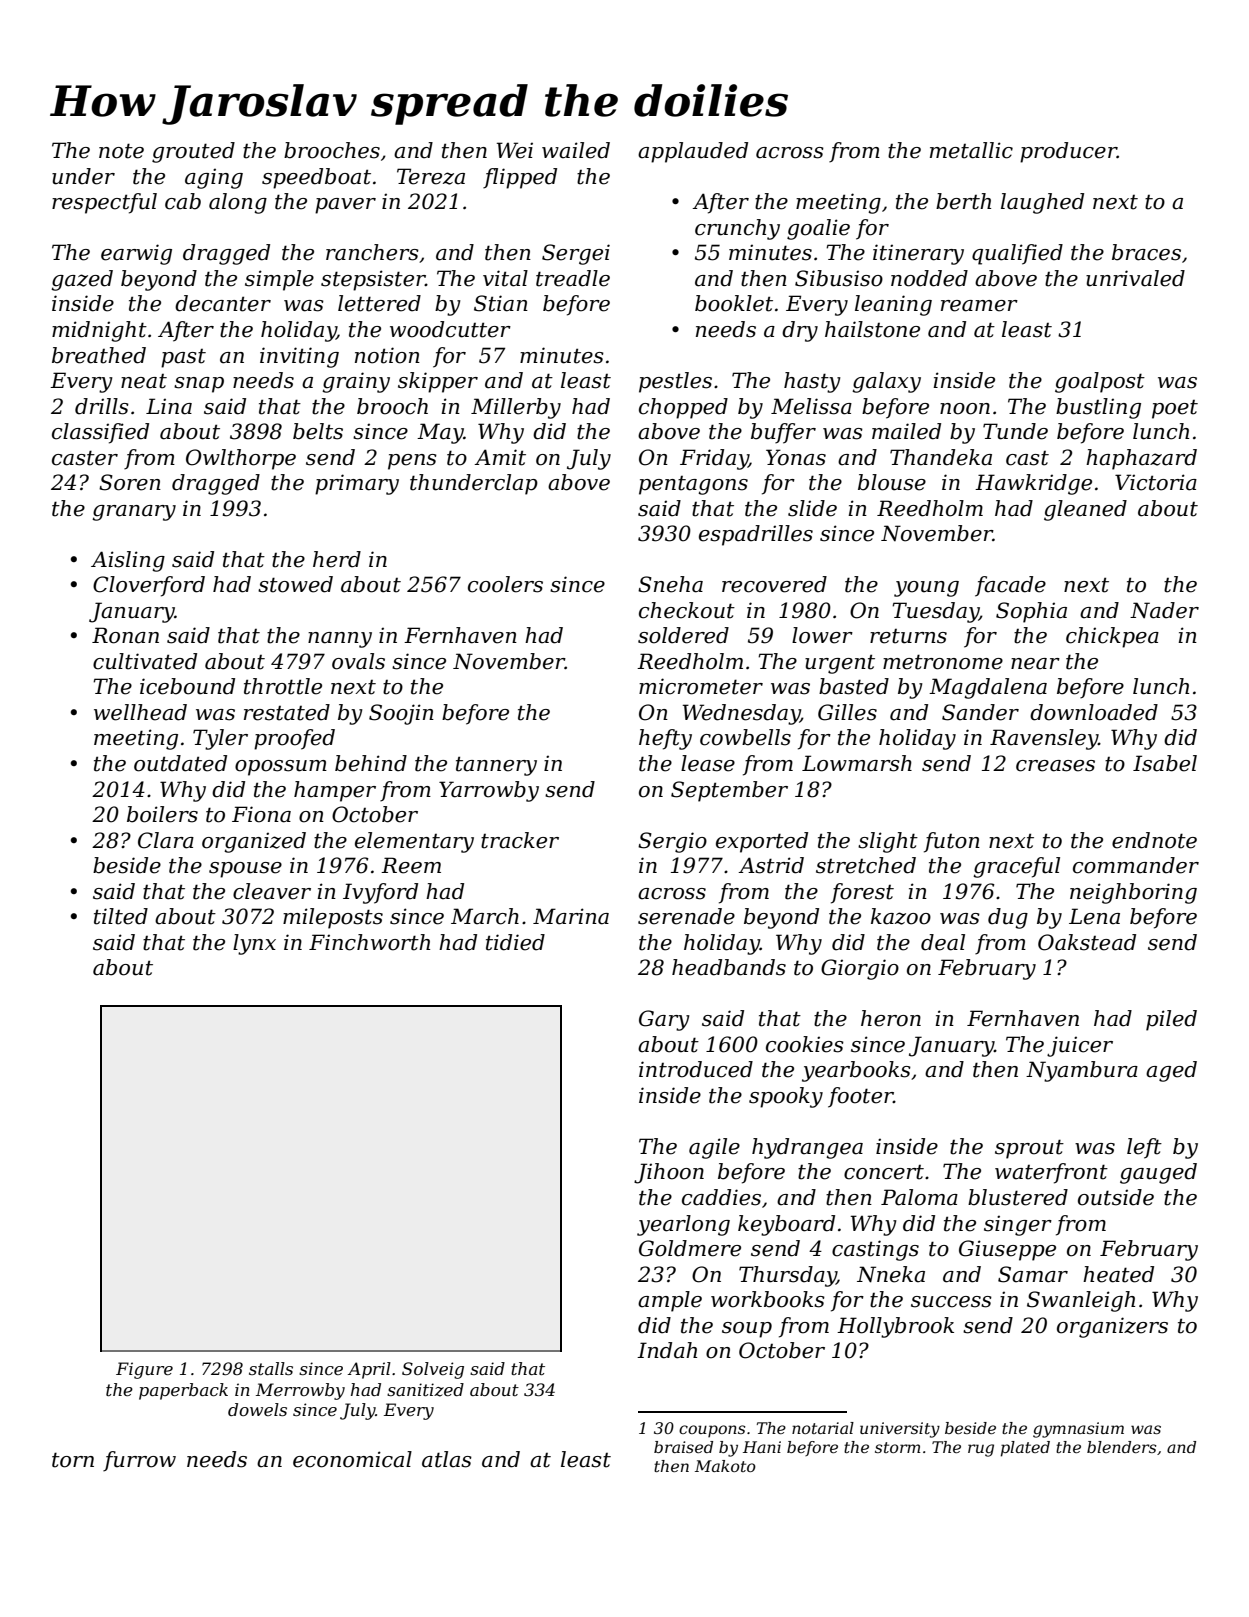 This image has width=1249, height=1617. I want to click on lynx, so click(254, 944).
